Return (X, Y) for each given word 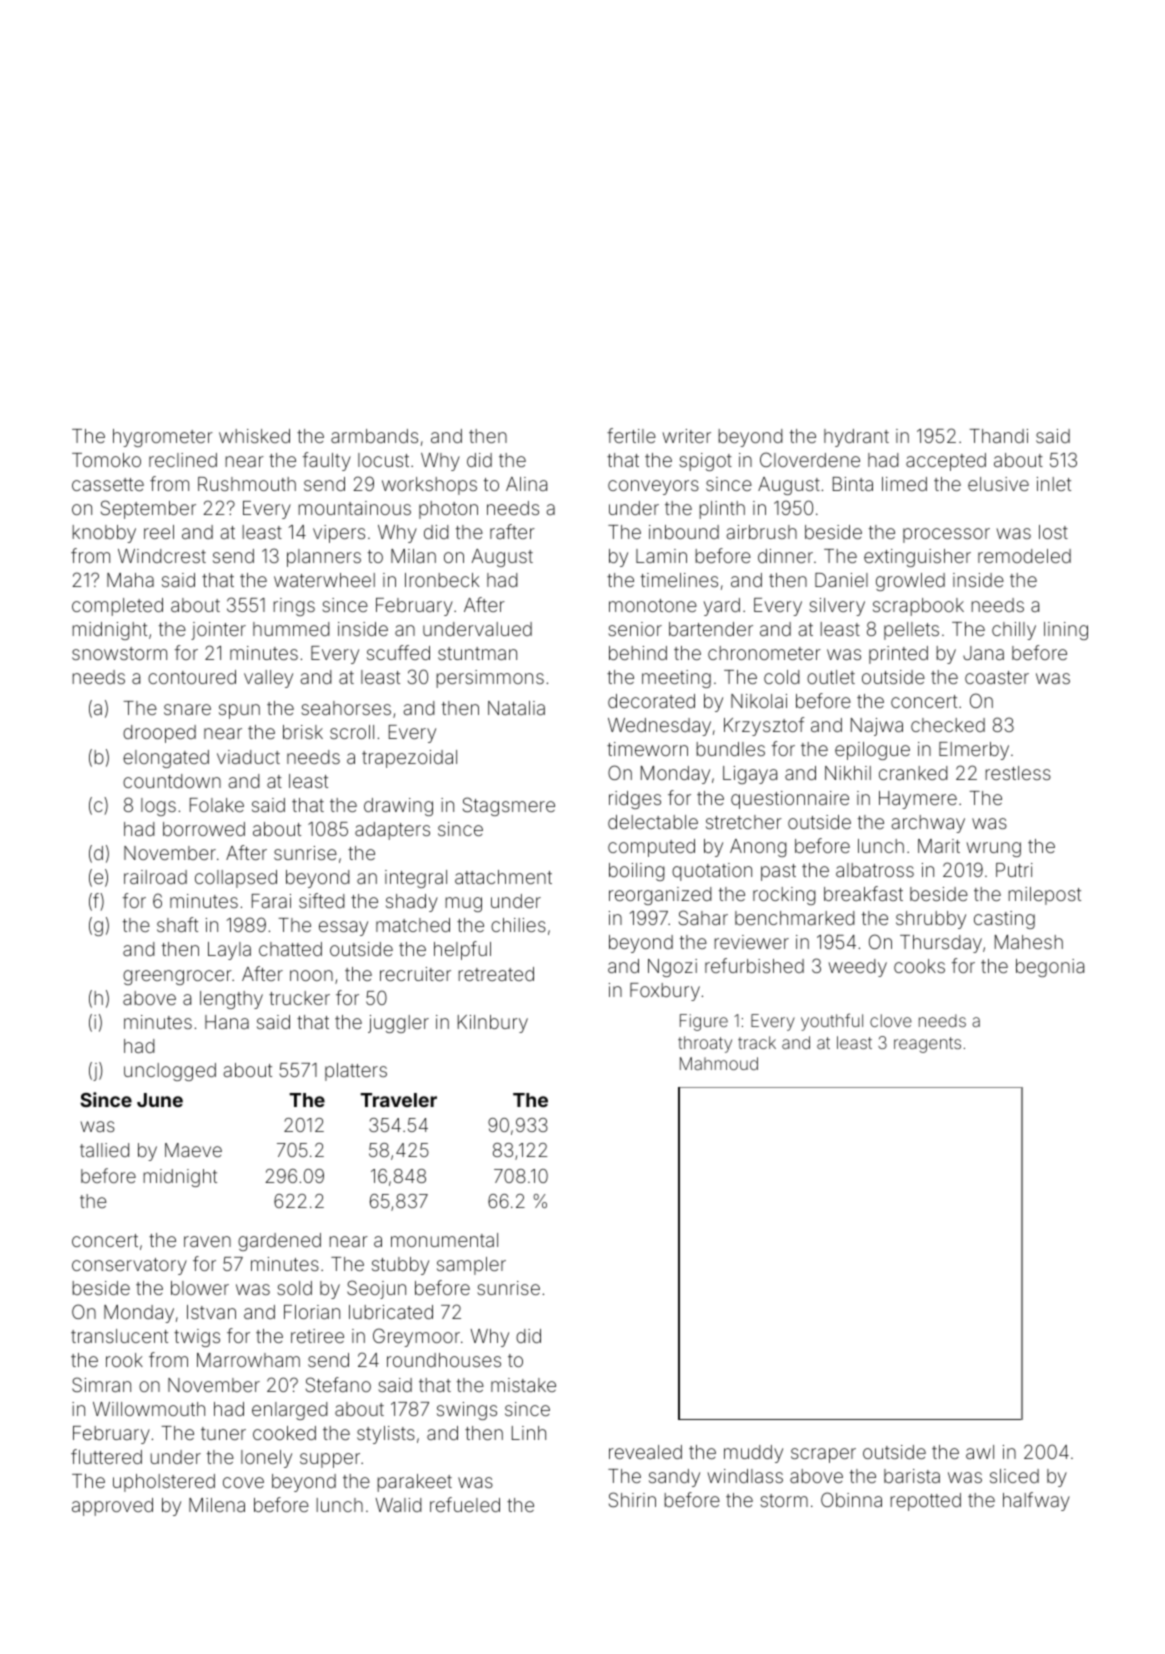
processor (946, 535)
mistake (523, 1385)
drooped (159, 734)
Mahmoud (719, 1063)
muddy (753, 1454)
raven (207, 1241)
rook (124, 1360)
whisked (254, 436)
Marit (939, 846)
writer (687, 436)
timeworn (647, 749)
